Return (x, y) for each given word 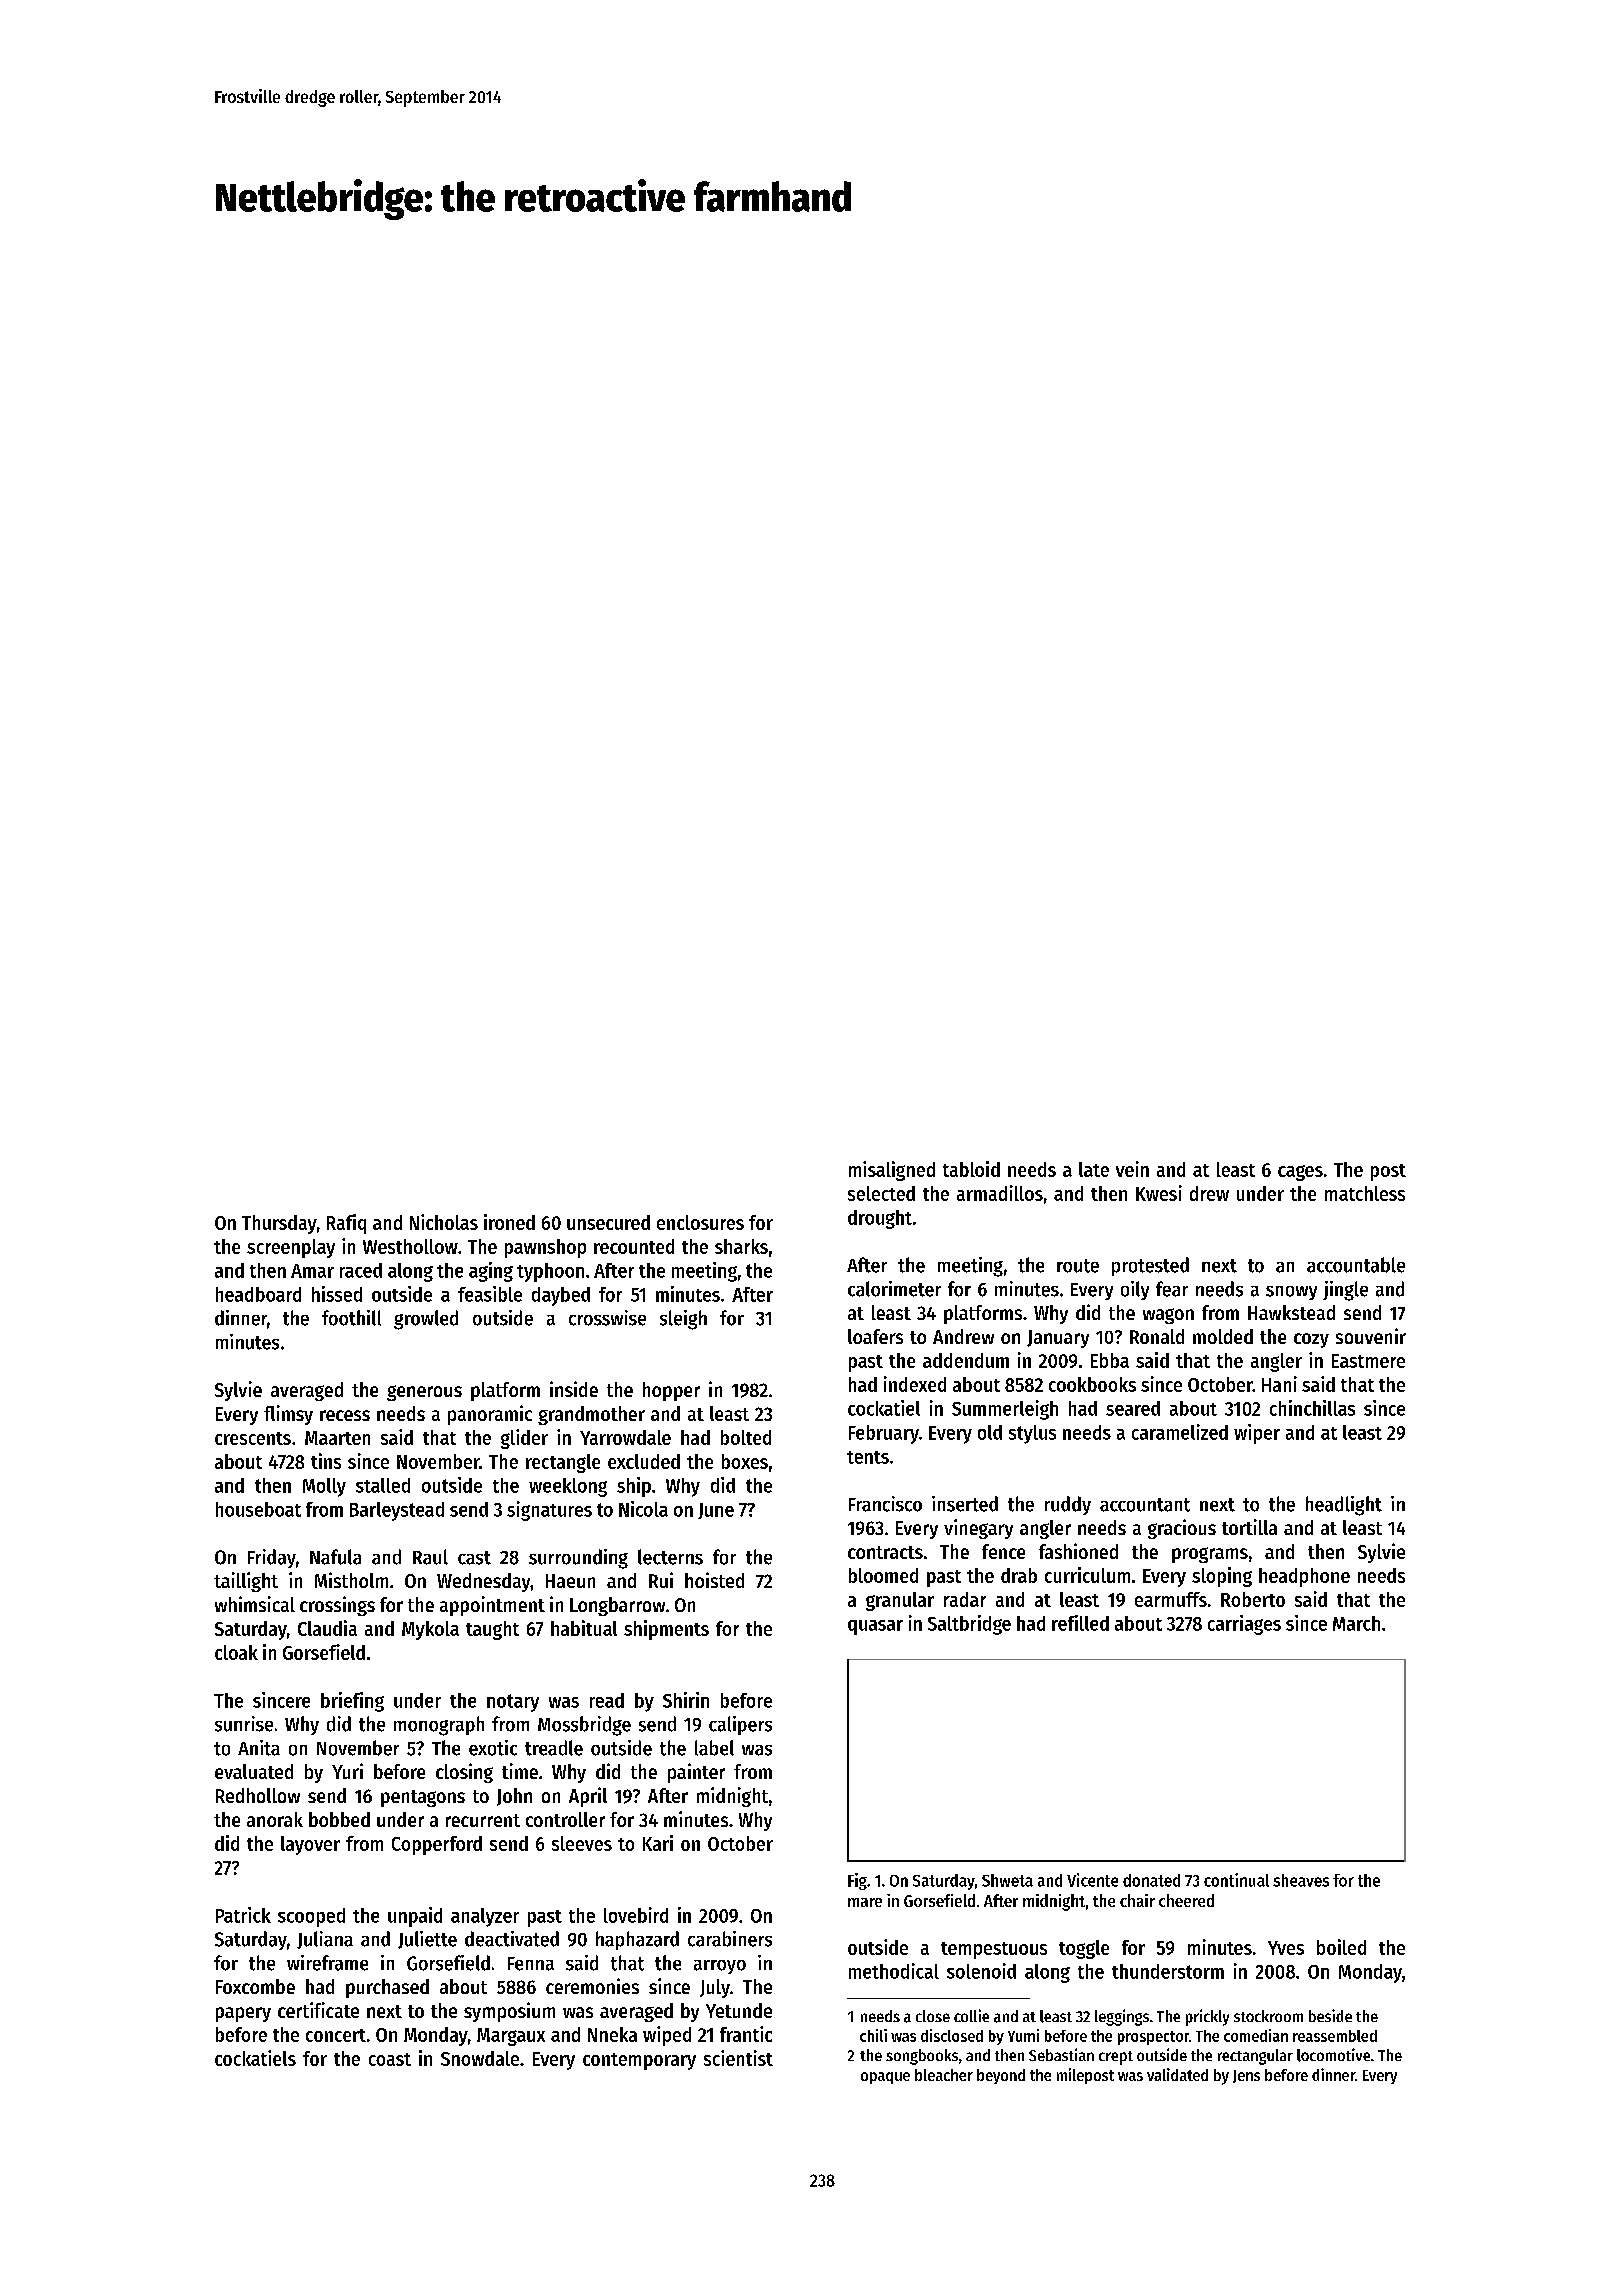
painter (696, 1773)
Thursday (279, 1224)
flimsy (288, 1415)
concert (336, 2035)
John (514, 1797)
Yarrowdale (625, 1437)
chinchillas (1312, 1408)
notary (513, 1703)
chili (873, 2035)
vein (1132, 1169)
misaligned (892, 1171)
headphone (1304, 1577)
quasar (875, 1627)
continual (1236, 1880)
